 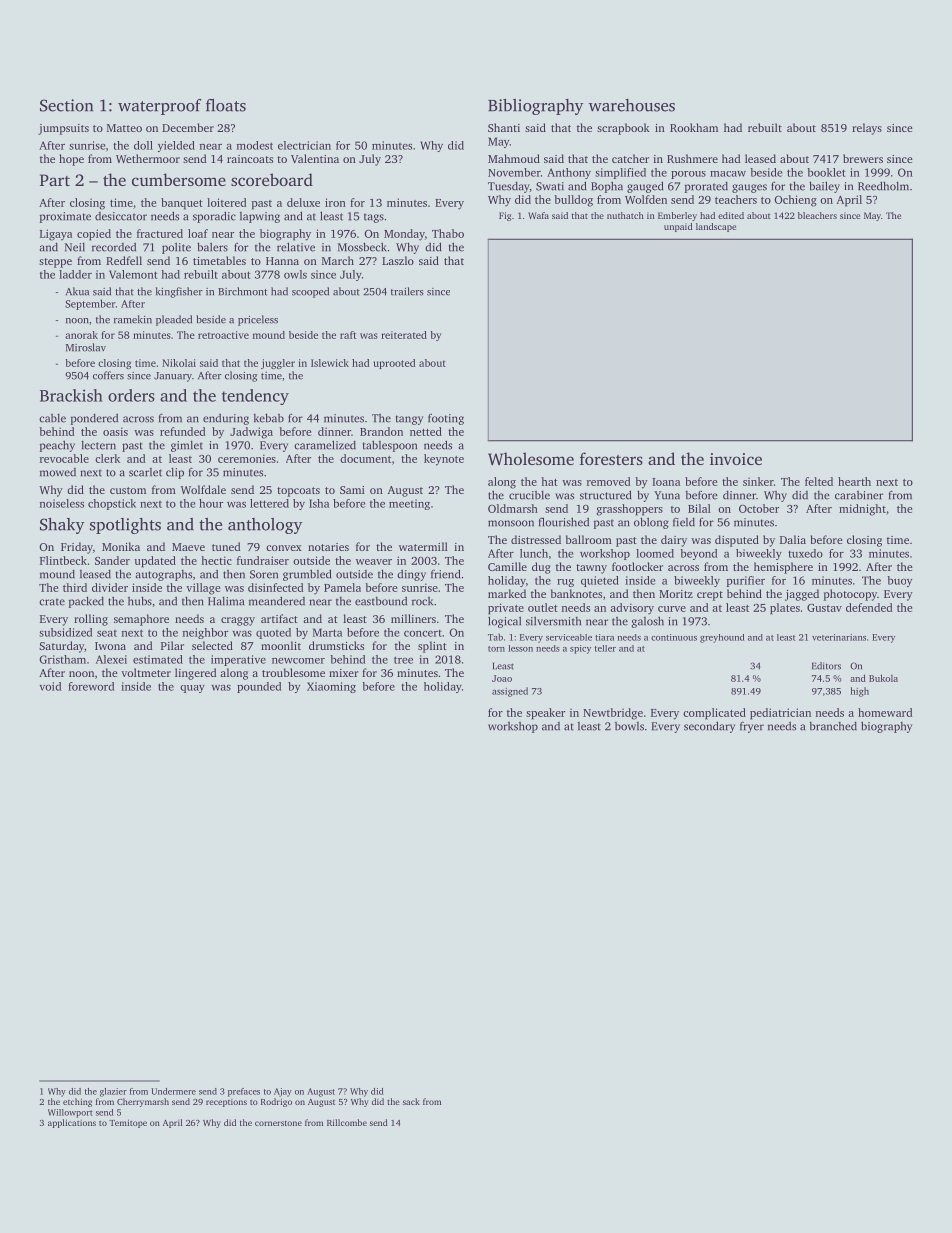 What do you see at coordinates (71, 160) in the screenshot?
I see `hope` at bounding box center [71, 160].
